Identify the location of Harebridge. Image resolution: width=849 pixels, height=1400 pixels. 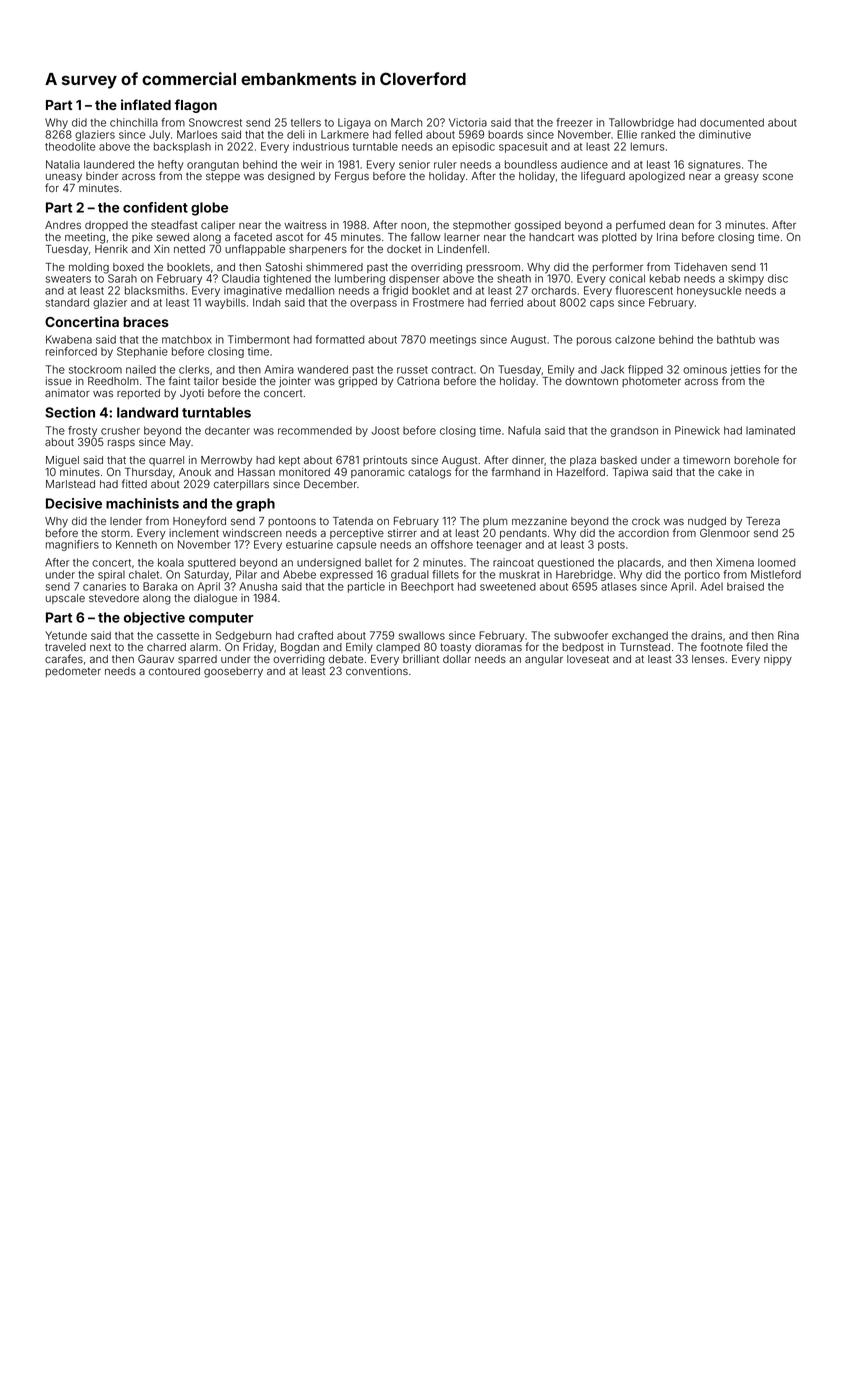
(584, 575).
